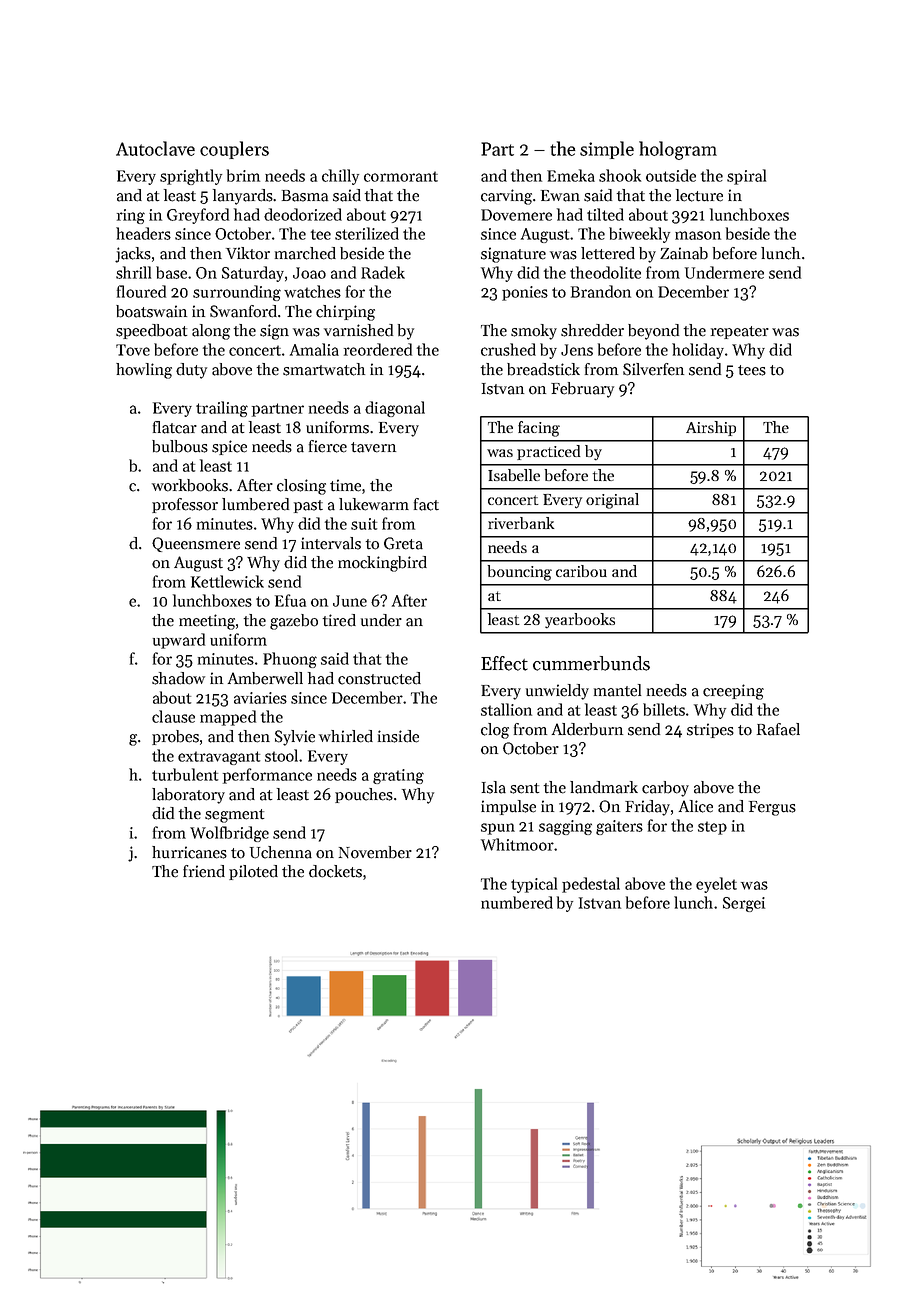 Image resolution: width=924 pixels, height=1311 pixels. What do you see at coordinates (185, 505) in the page?
I see `professor` at bounding box center [185, 505].
